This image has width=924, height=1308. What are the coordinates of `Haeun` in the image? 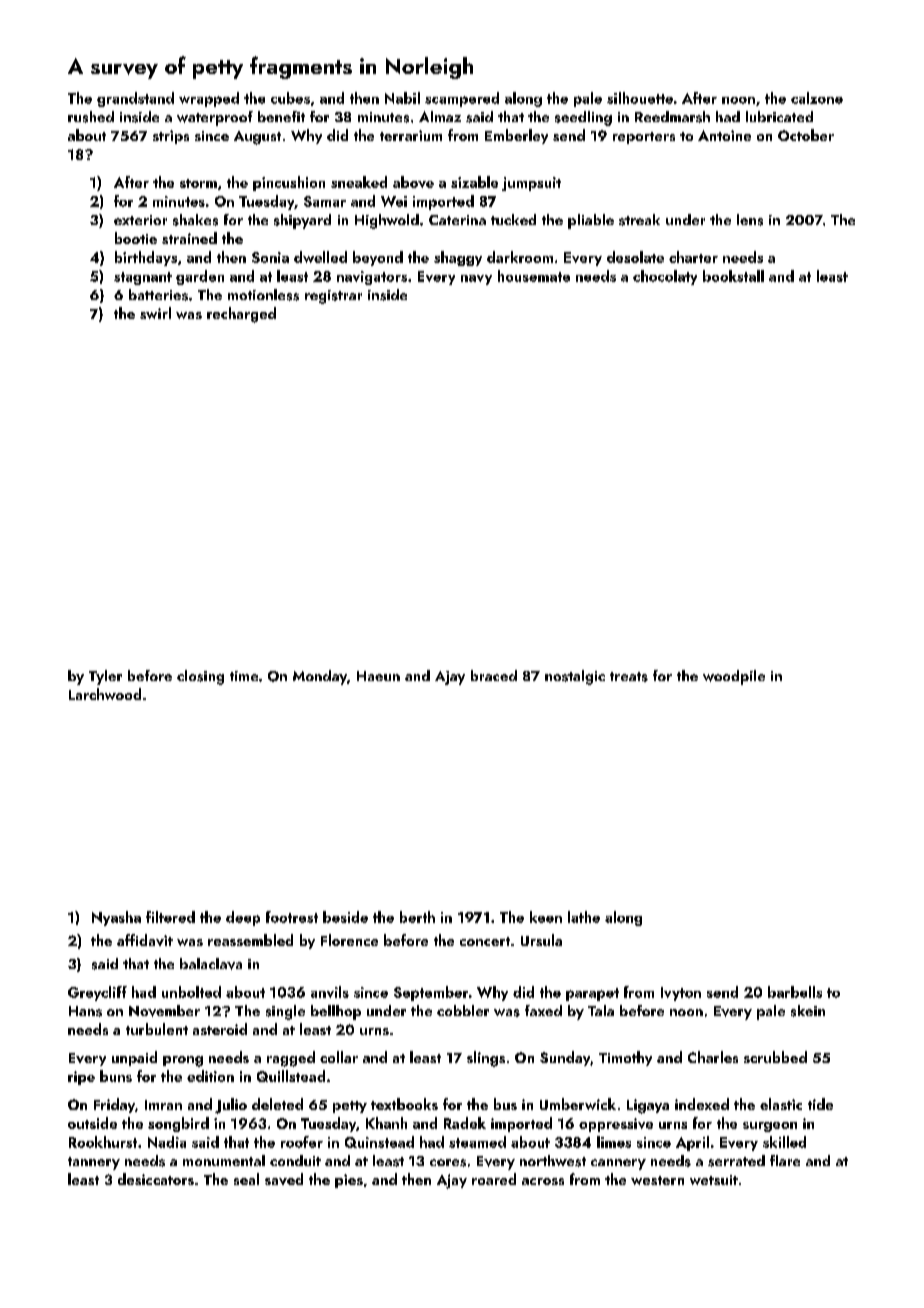 It's located at (378, 676).
